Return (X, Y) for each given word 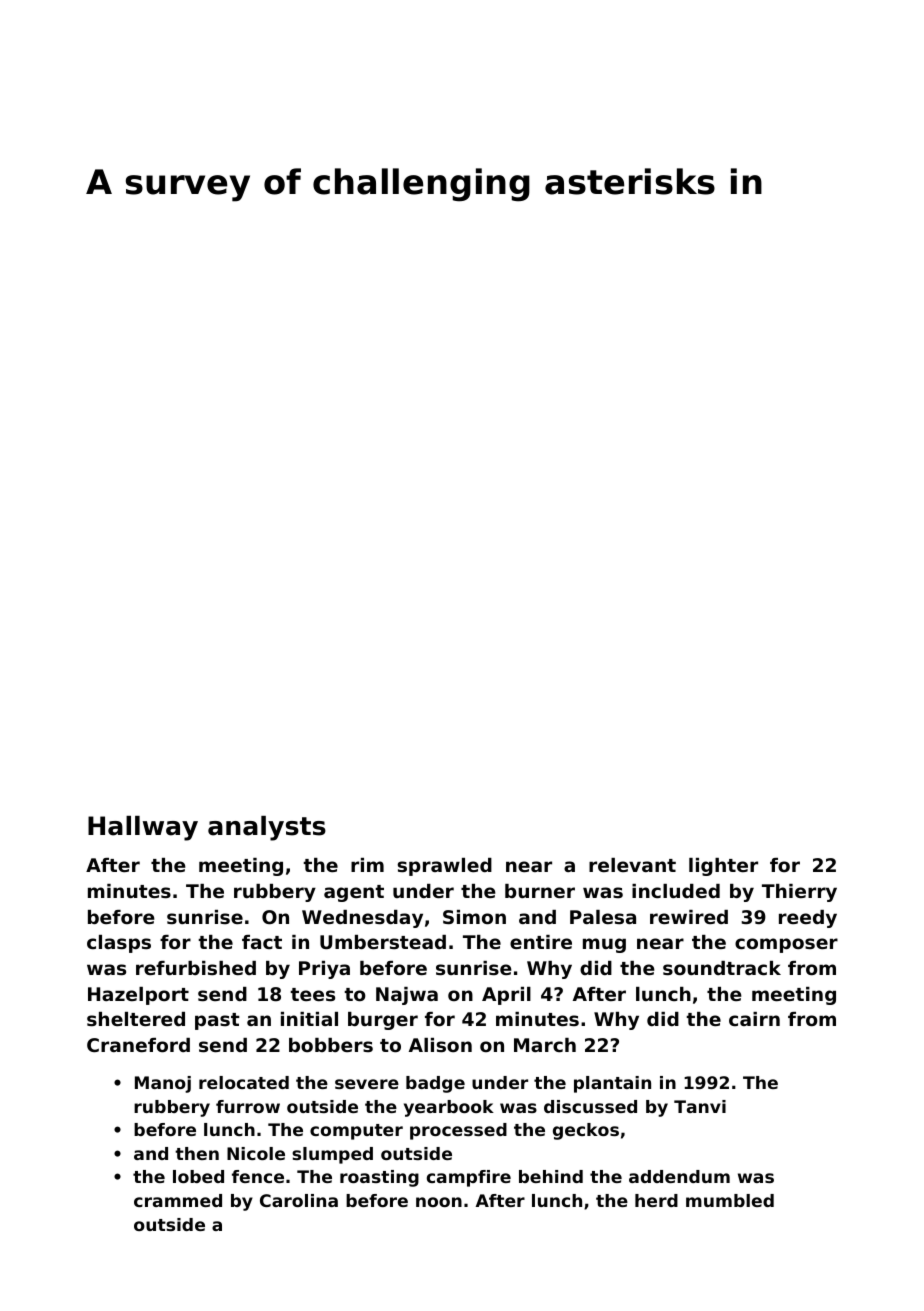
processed (458, 1131)
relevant (632, 865)
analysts (267, 828)
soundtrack (722, 968)
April (506, 996)
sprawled (444, 867)
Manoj (163, 1084)
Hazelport (138, 996)
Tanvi (700, 1106)
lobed (198, 1176)
